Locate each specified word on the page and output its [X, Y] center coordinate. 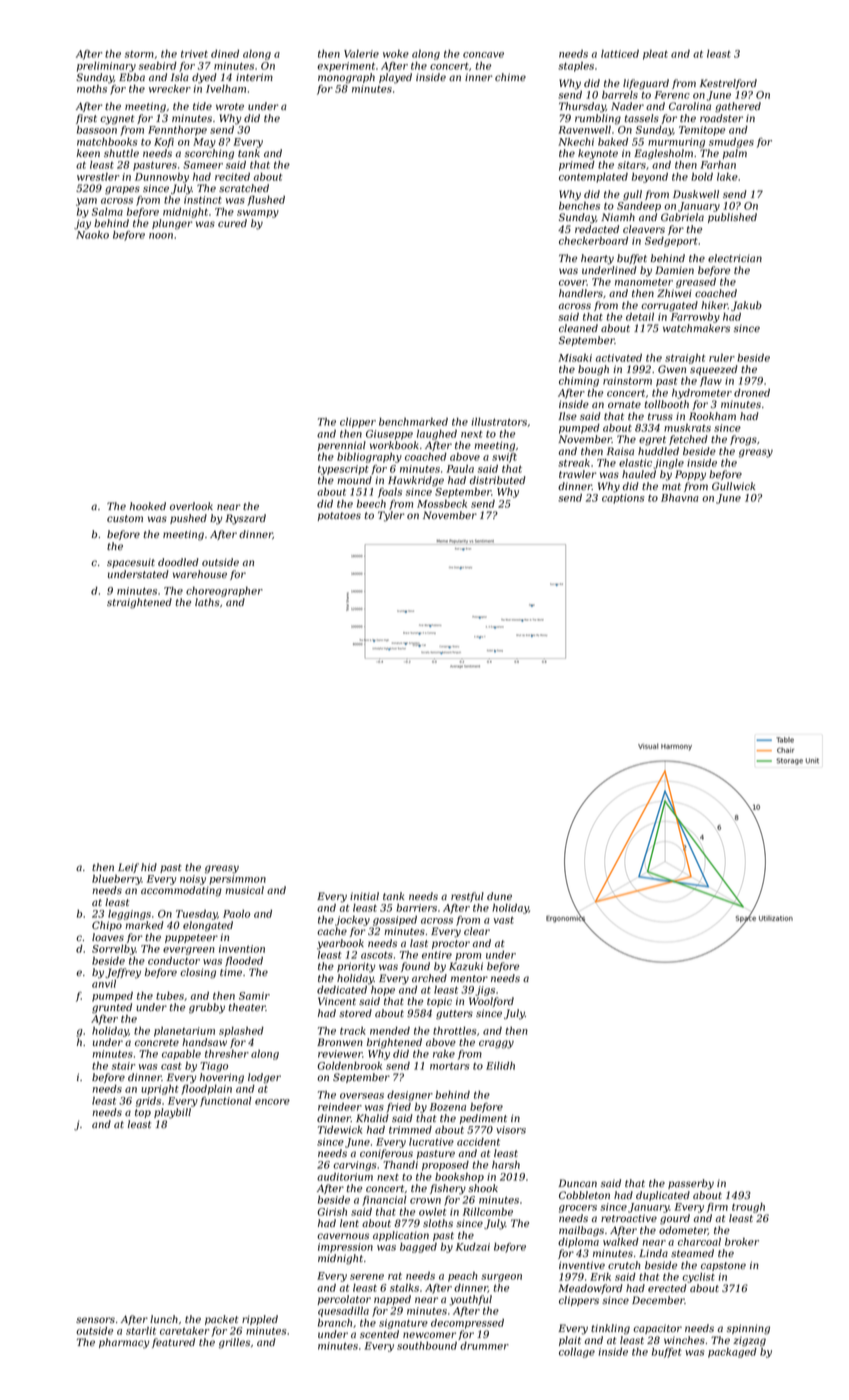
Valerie [361, 54]
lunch [164, 1319]
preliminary [106, 67]
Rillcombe [488, 1212]
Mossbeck [442, 504]
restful [467, 897]
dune [499, 896]
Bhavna [679, 498]
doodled [178, 562]
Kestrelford [728, 84]
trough [748, 1208]
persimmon [237, 880]
